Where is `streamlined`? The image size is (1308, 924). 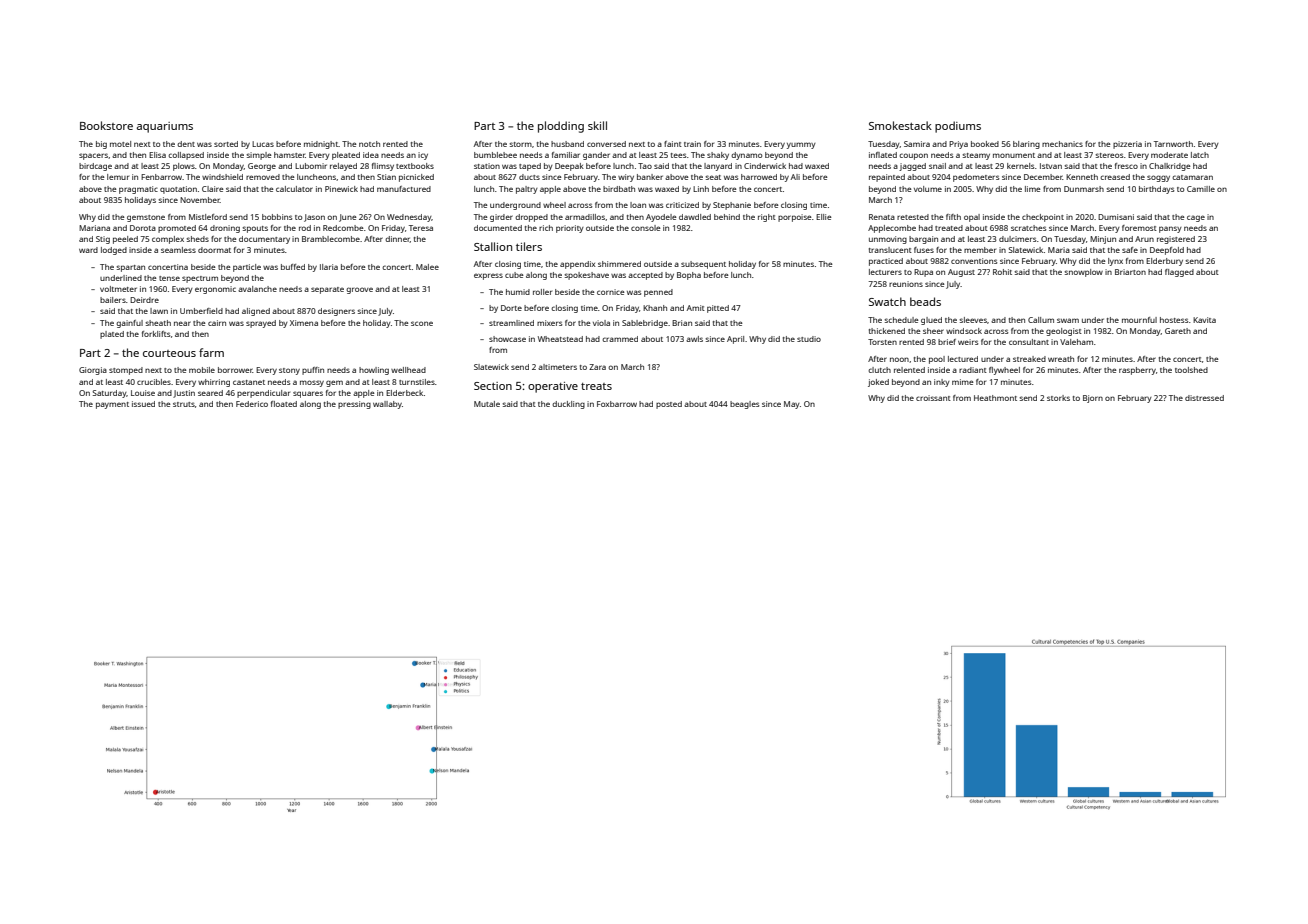 streamlined is located at coordinates (511, 323).
